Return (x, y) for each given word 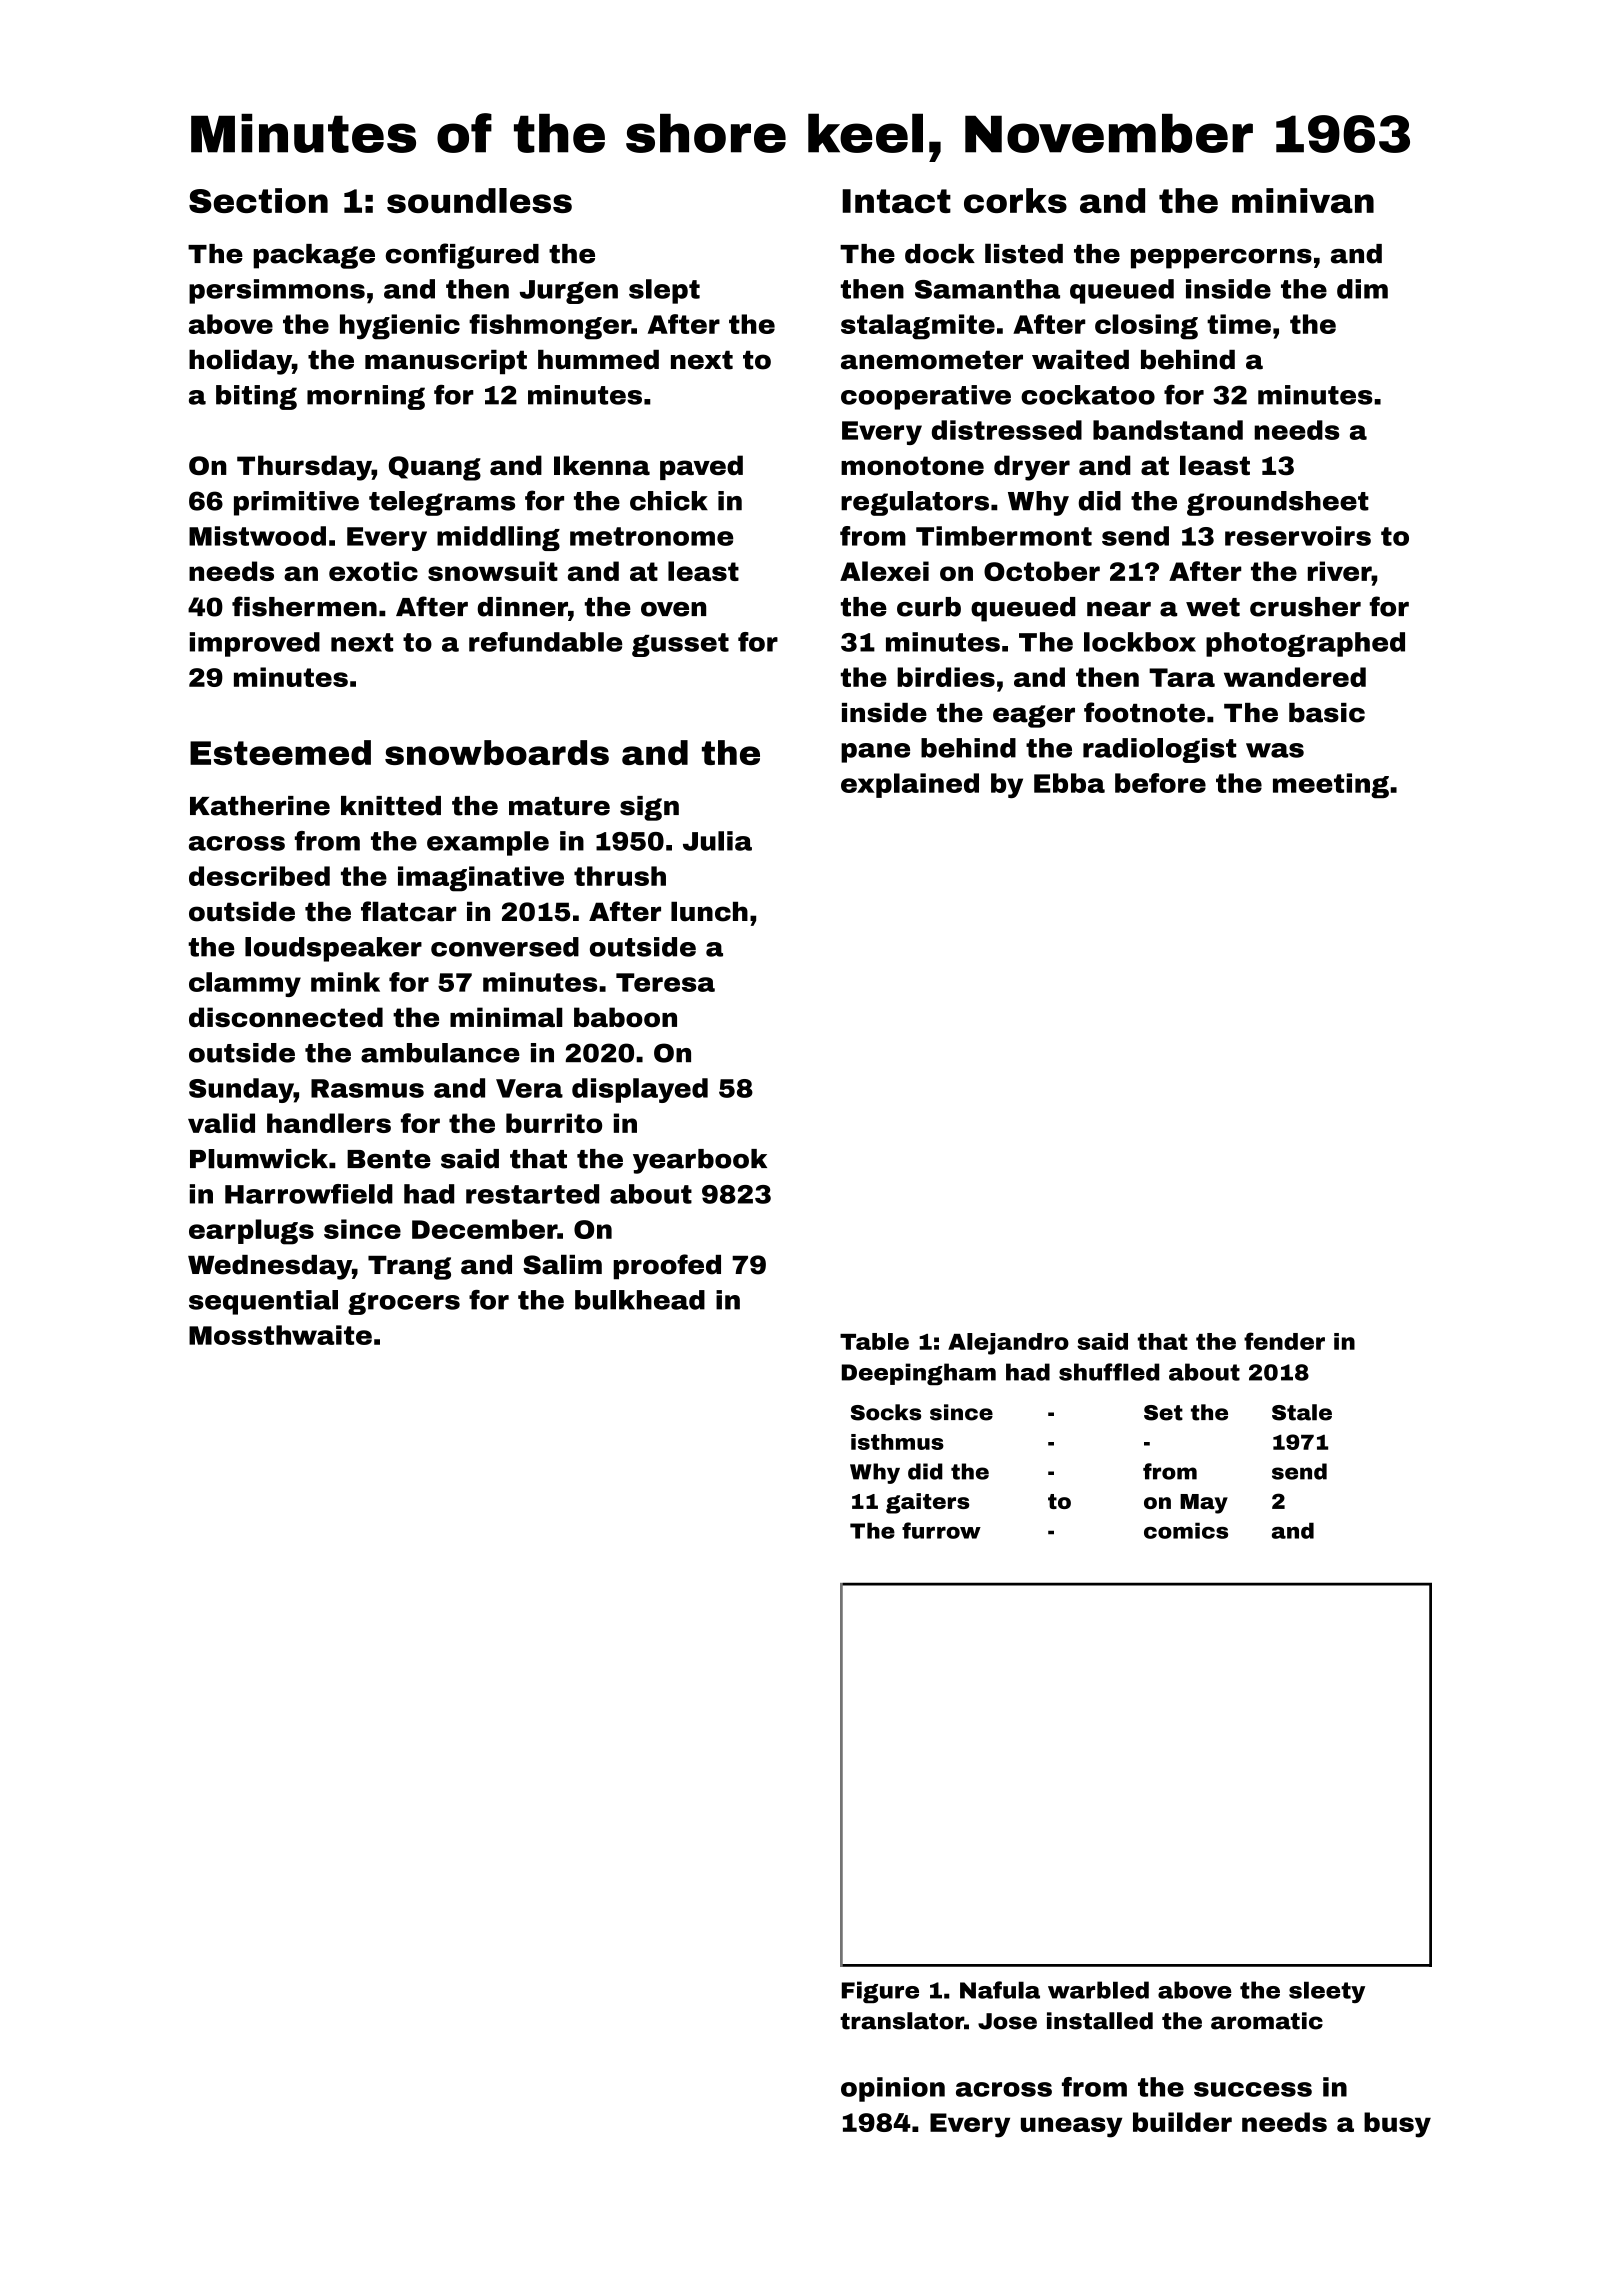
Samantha (987, 289)
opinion (893, 2089)
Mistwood (257, 536)
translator (902, 2021)
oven (673, 609)
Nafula (1000, 1990)
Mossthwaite (280, 1335)
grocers (404, 1303)
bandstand (1168, 430)
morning (366, 397)
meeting (1331, 785)
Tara (1182, 677)
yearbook (700, 1161)
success (1253, 2089)
